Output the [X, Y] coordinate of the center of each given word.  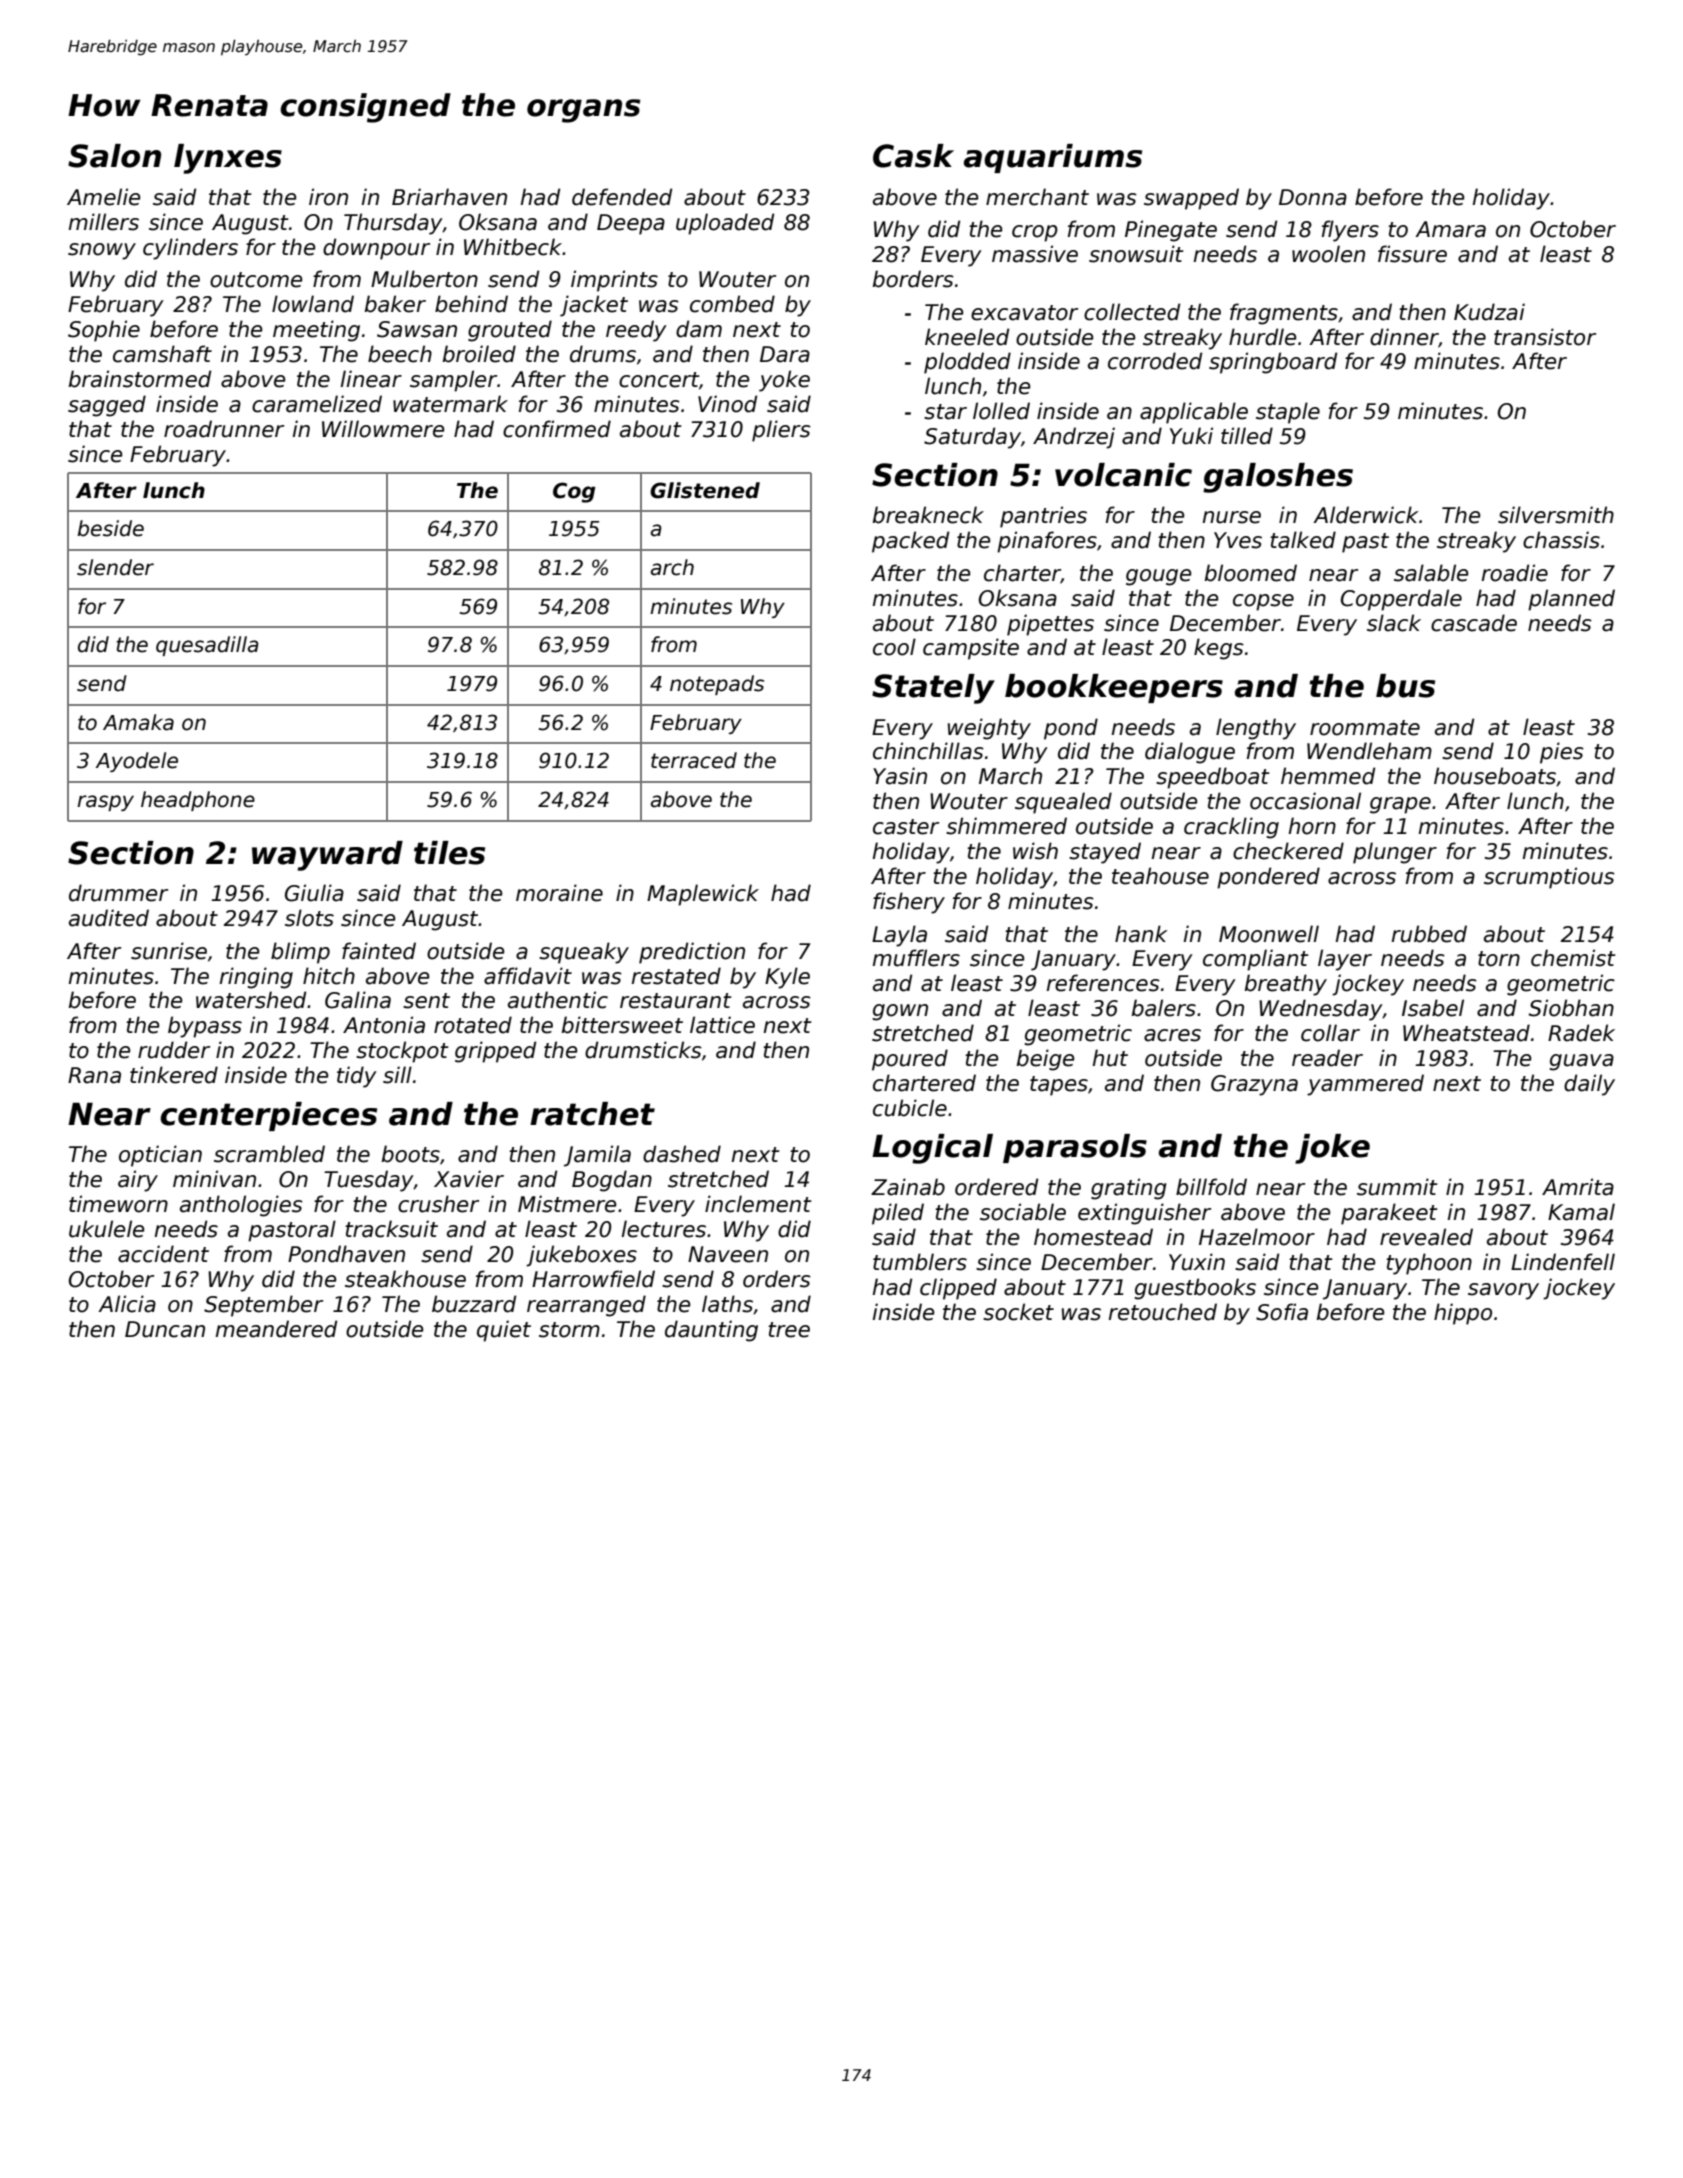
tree [789, 1330]
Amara [1450, 229]
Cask [913, 156]
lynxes [228, 159]
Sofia [1282, 1312]
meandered [276, 1329]
